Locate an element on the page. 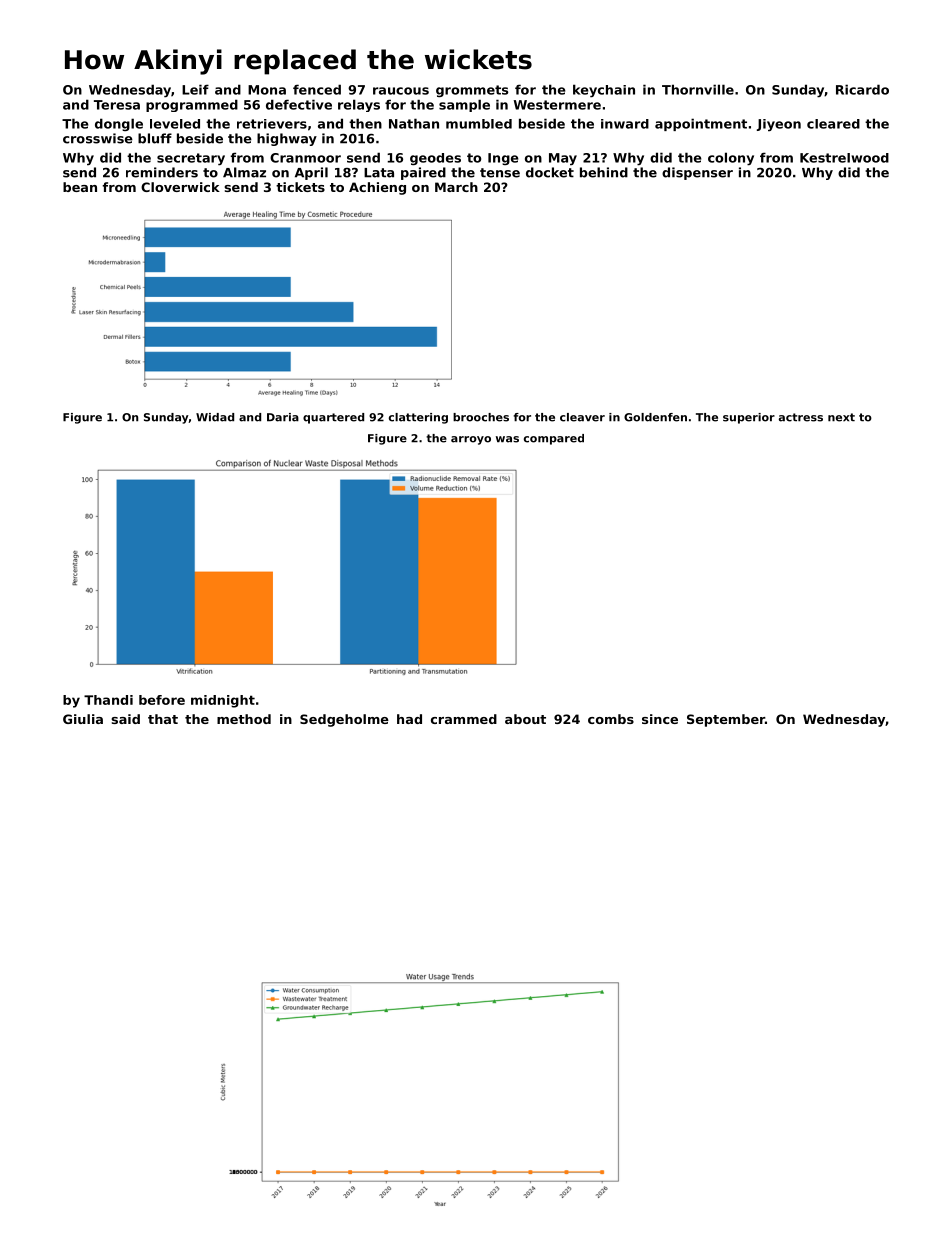 This image has height=1233, width=952. dispenser is located at coordinates (697, 173).
